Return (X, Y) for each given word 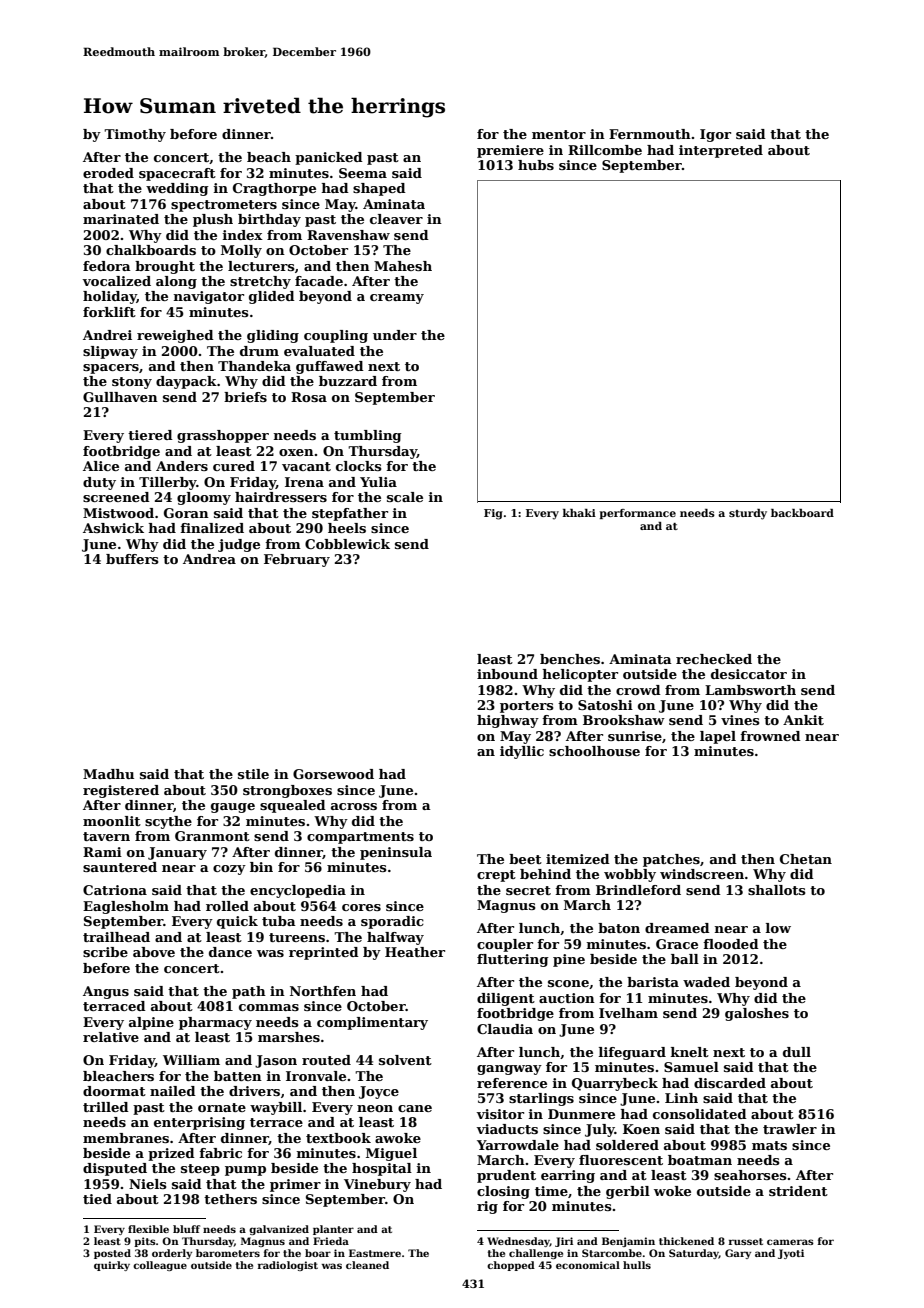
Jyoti (791, 1254)
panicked (329, 158)
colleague (160, 1266)
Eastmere (375, 1253)
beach (269, 157)
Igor (715, 135)
